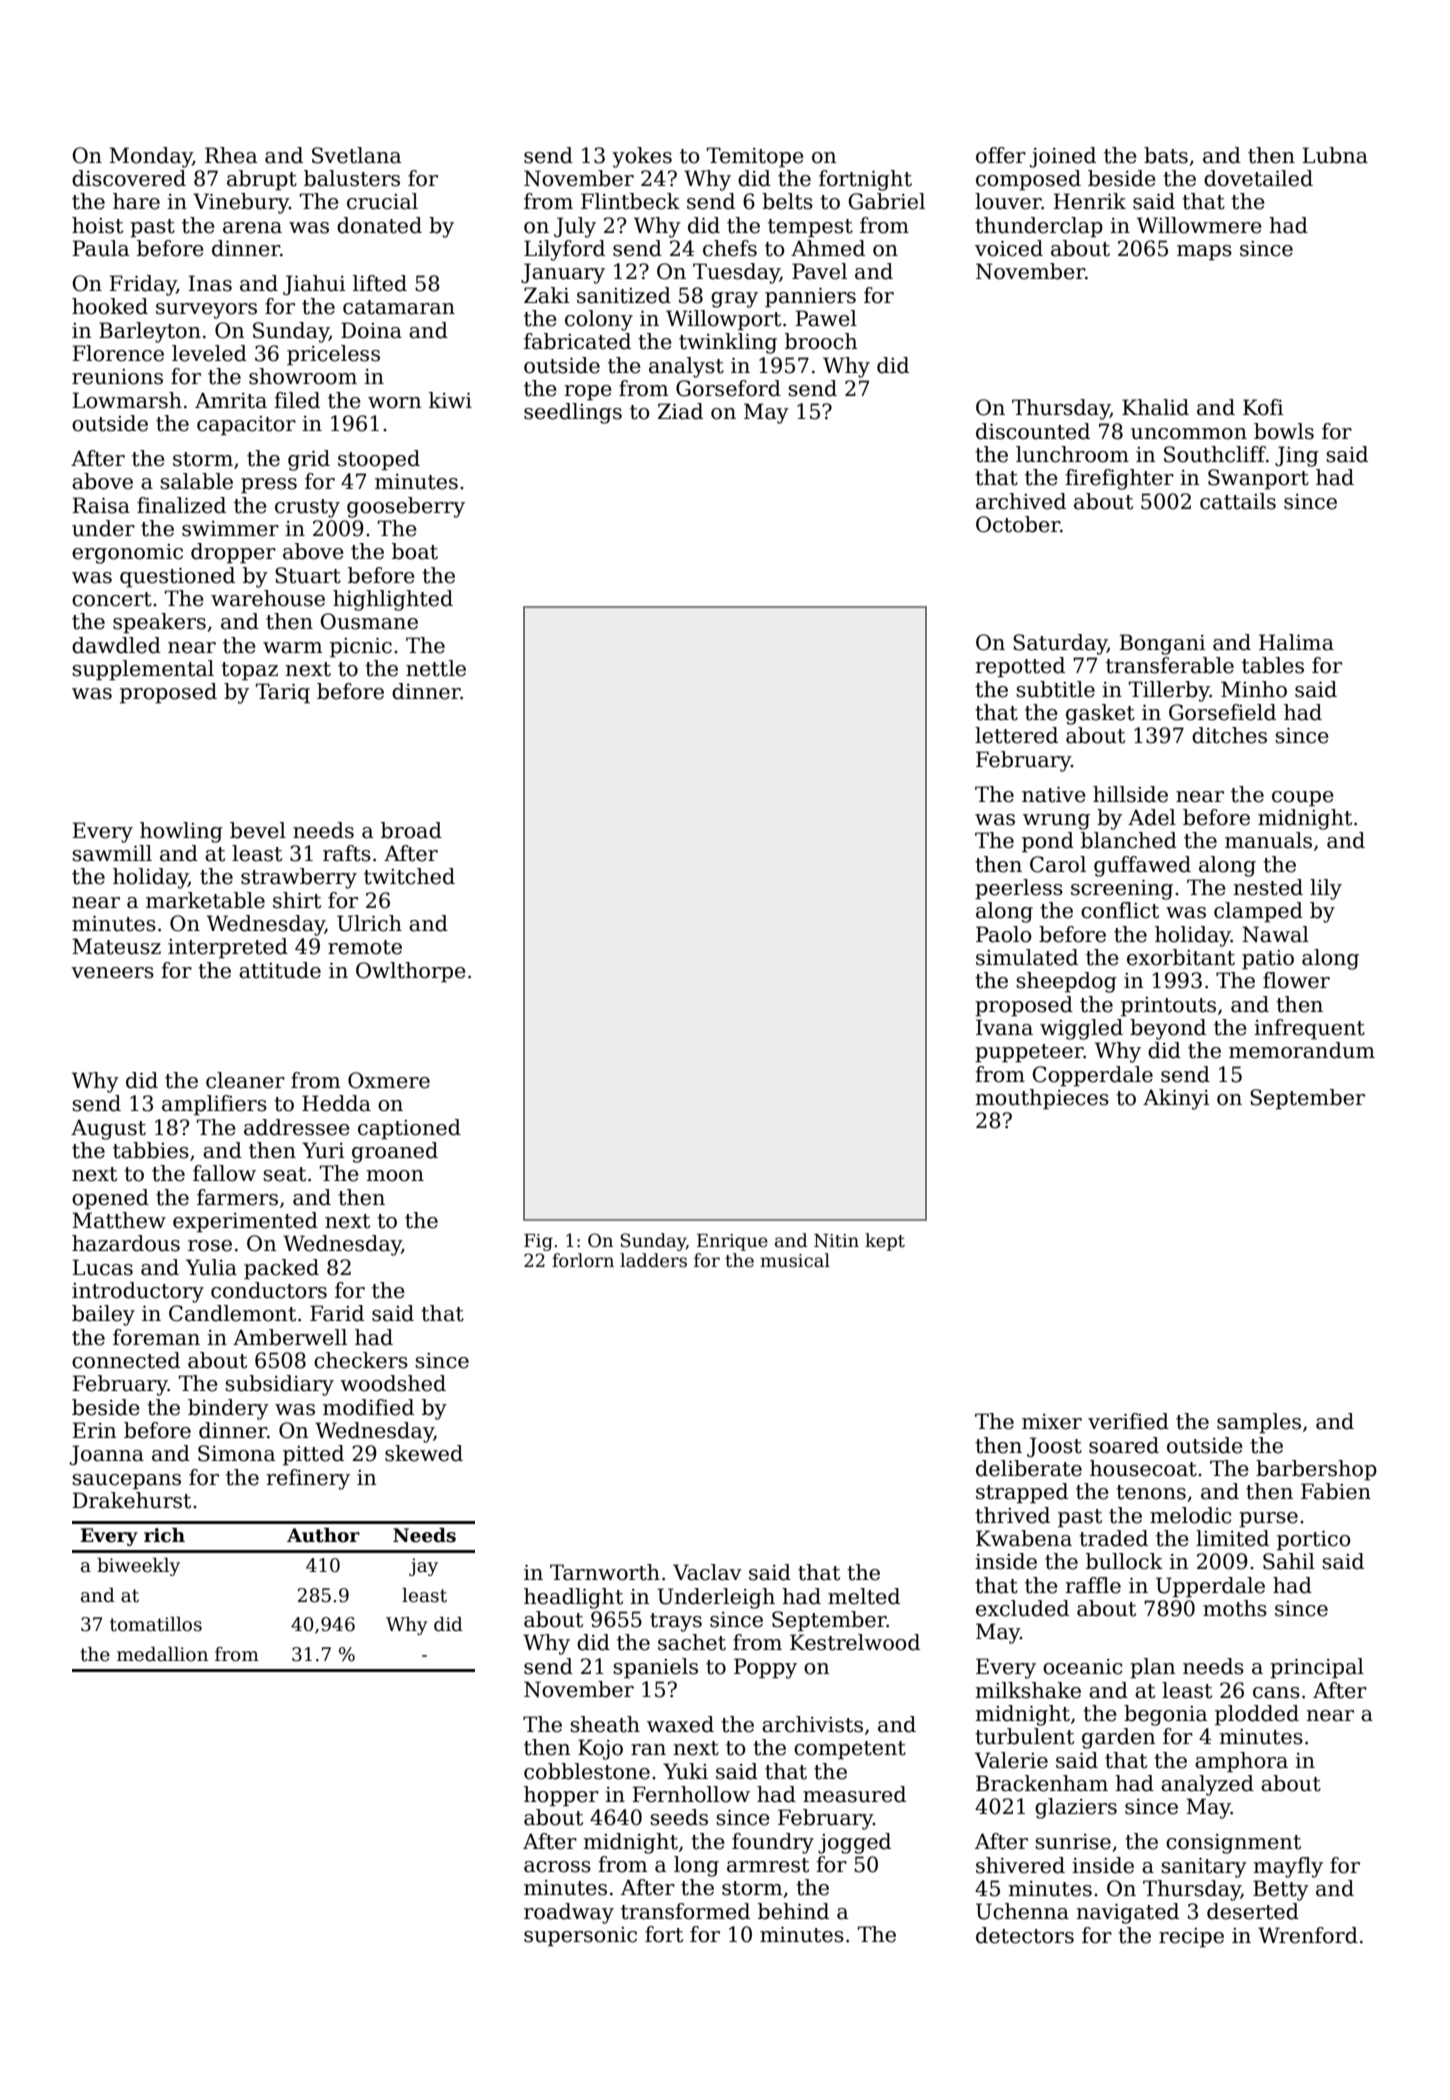 This screenshot has height=2100, width=1450. I want to click on Flintbeck, so click(630, 201).
